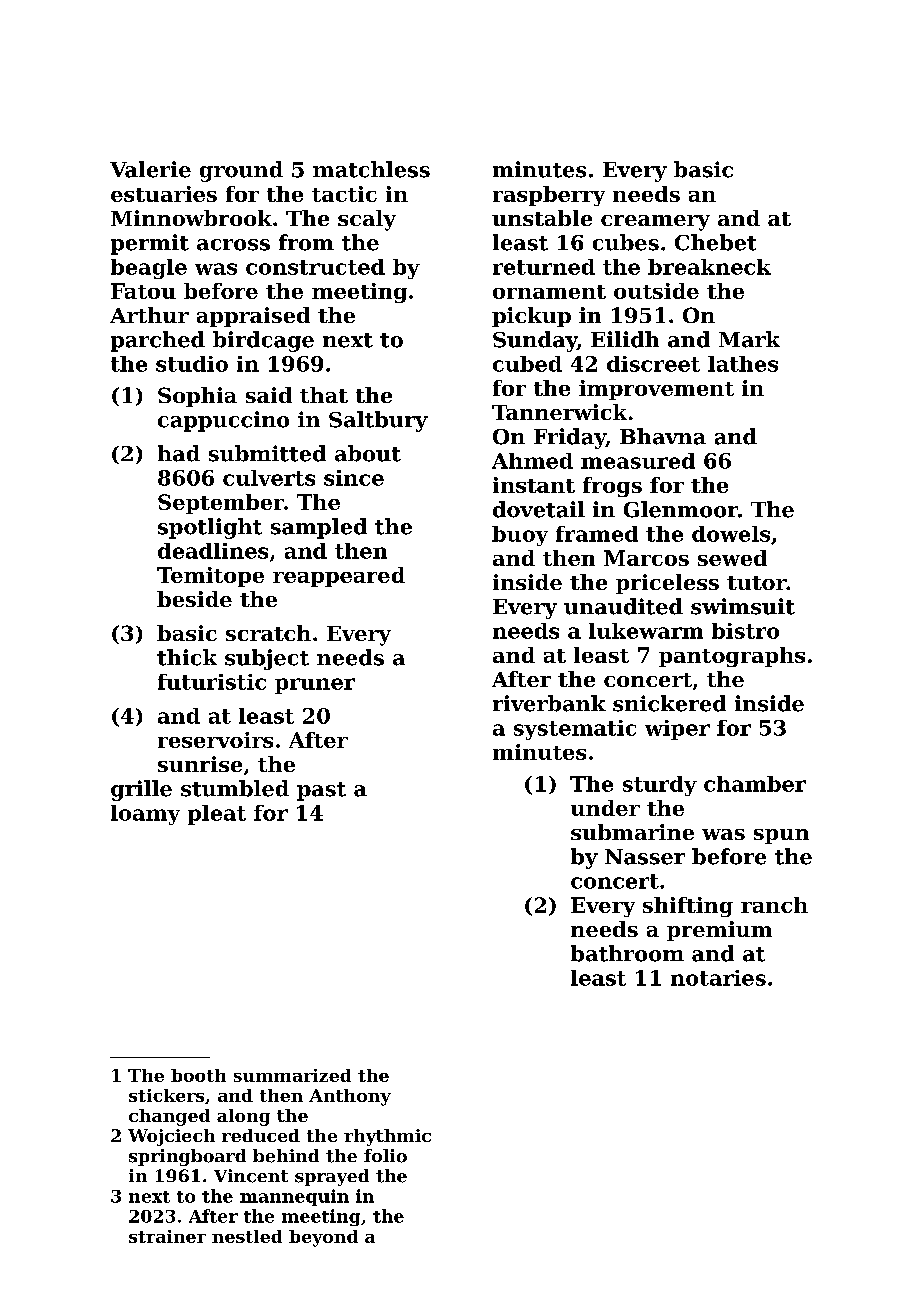 This screenshot has height=1311, width=924. Describe the element at coordinates (150, 169) in the screenshot. I see `Valerie` at that location.
